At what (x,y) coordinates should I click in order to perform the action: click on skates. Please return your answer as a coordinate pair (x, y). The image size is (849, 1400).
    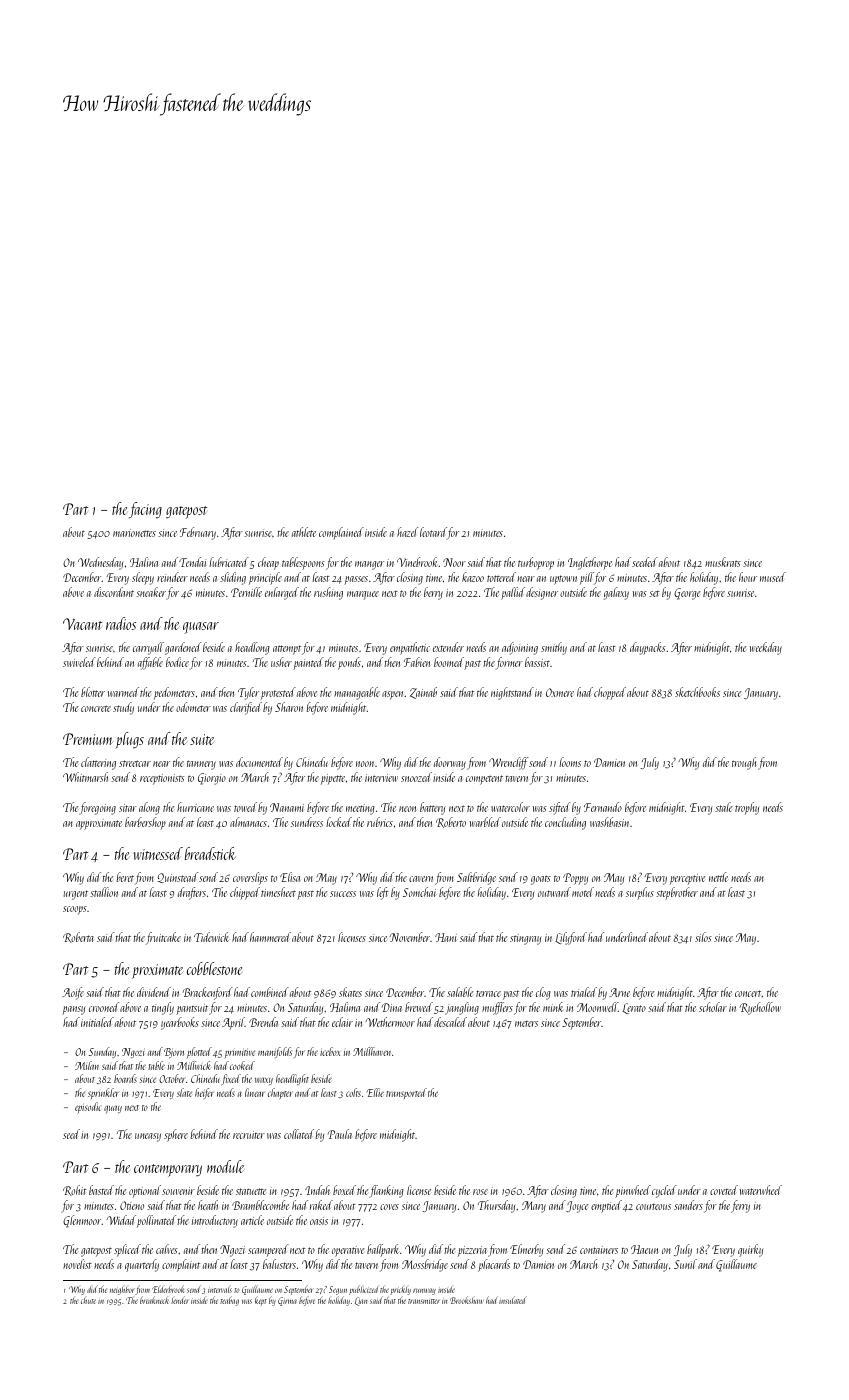
    Looking at the image, I should click on (350, 992).
